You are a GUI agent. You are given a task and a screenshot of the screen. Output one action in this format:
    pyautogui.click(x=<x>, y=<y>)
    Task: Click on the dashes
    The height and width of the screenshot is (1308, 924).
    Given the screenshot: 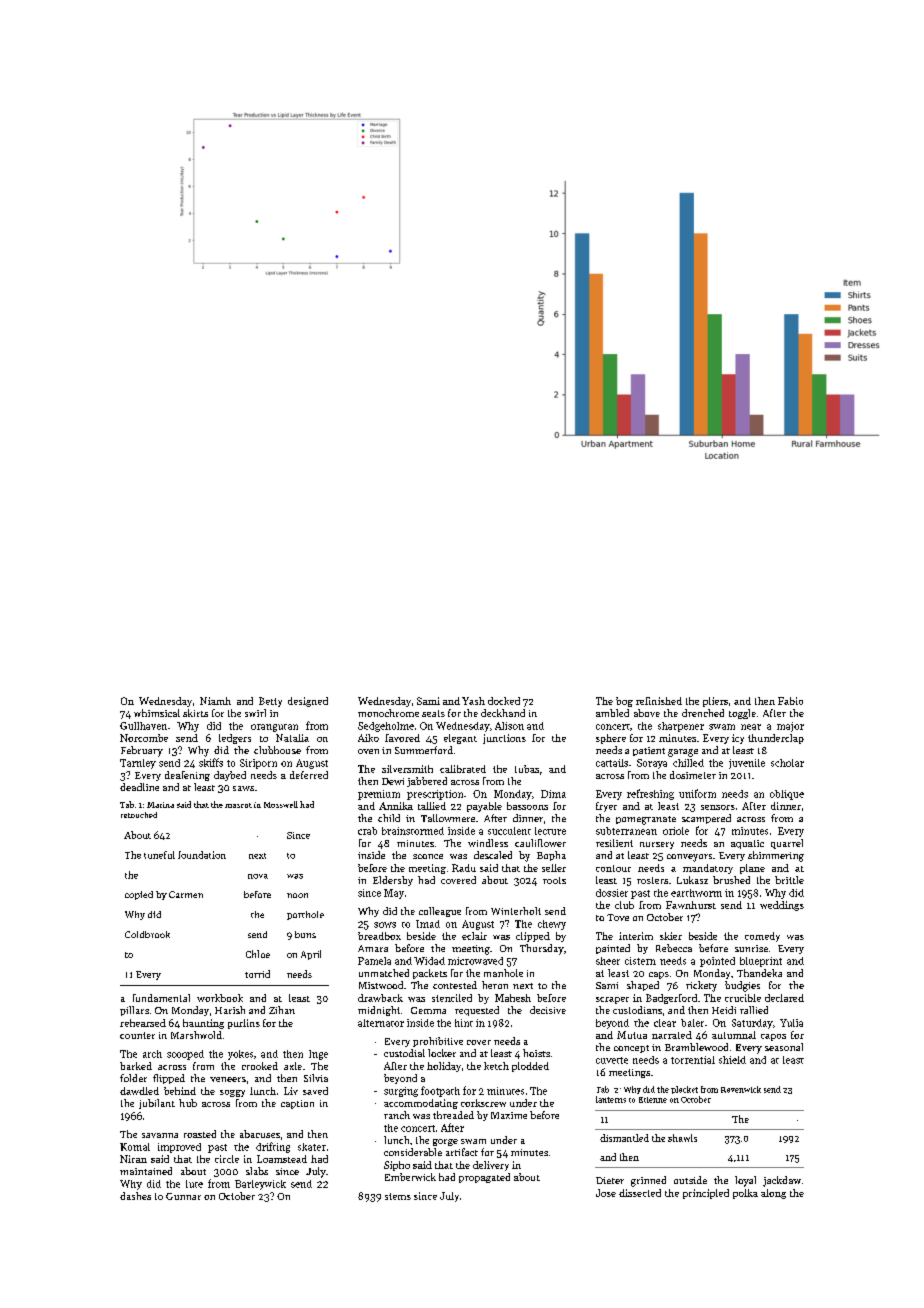 What is the action you would take?
    pyautogui.click(x=135, y=1196)
